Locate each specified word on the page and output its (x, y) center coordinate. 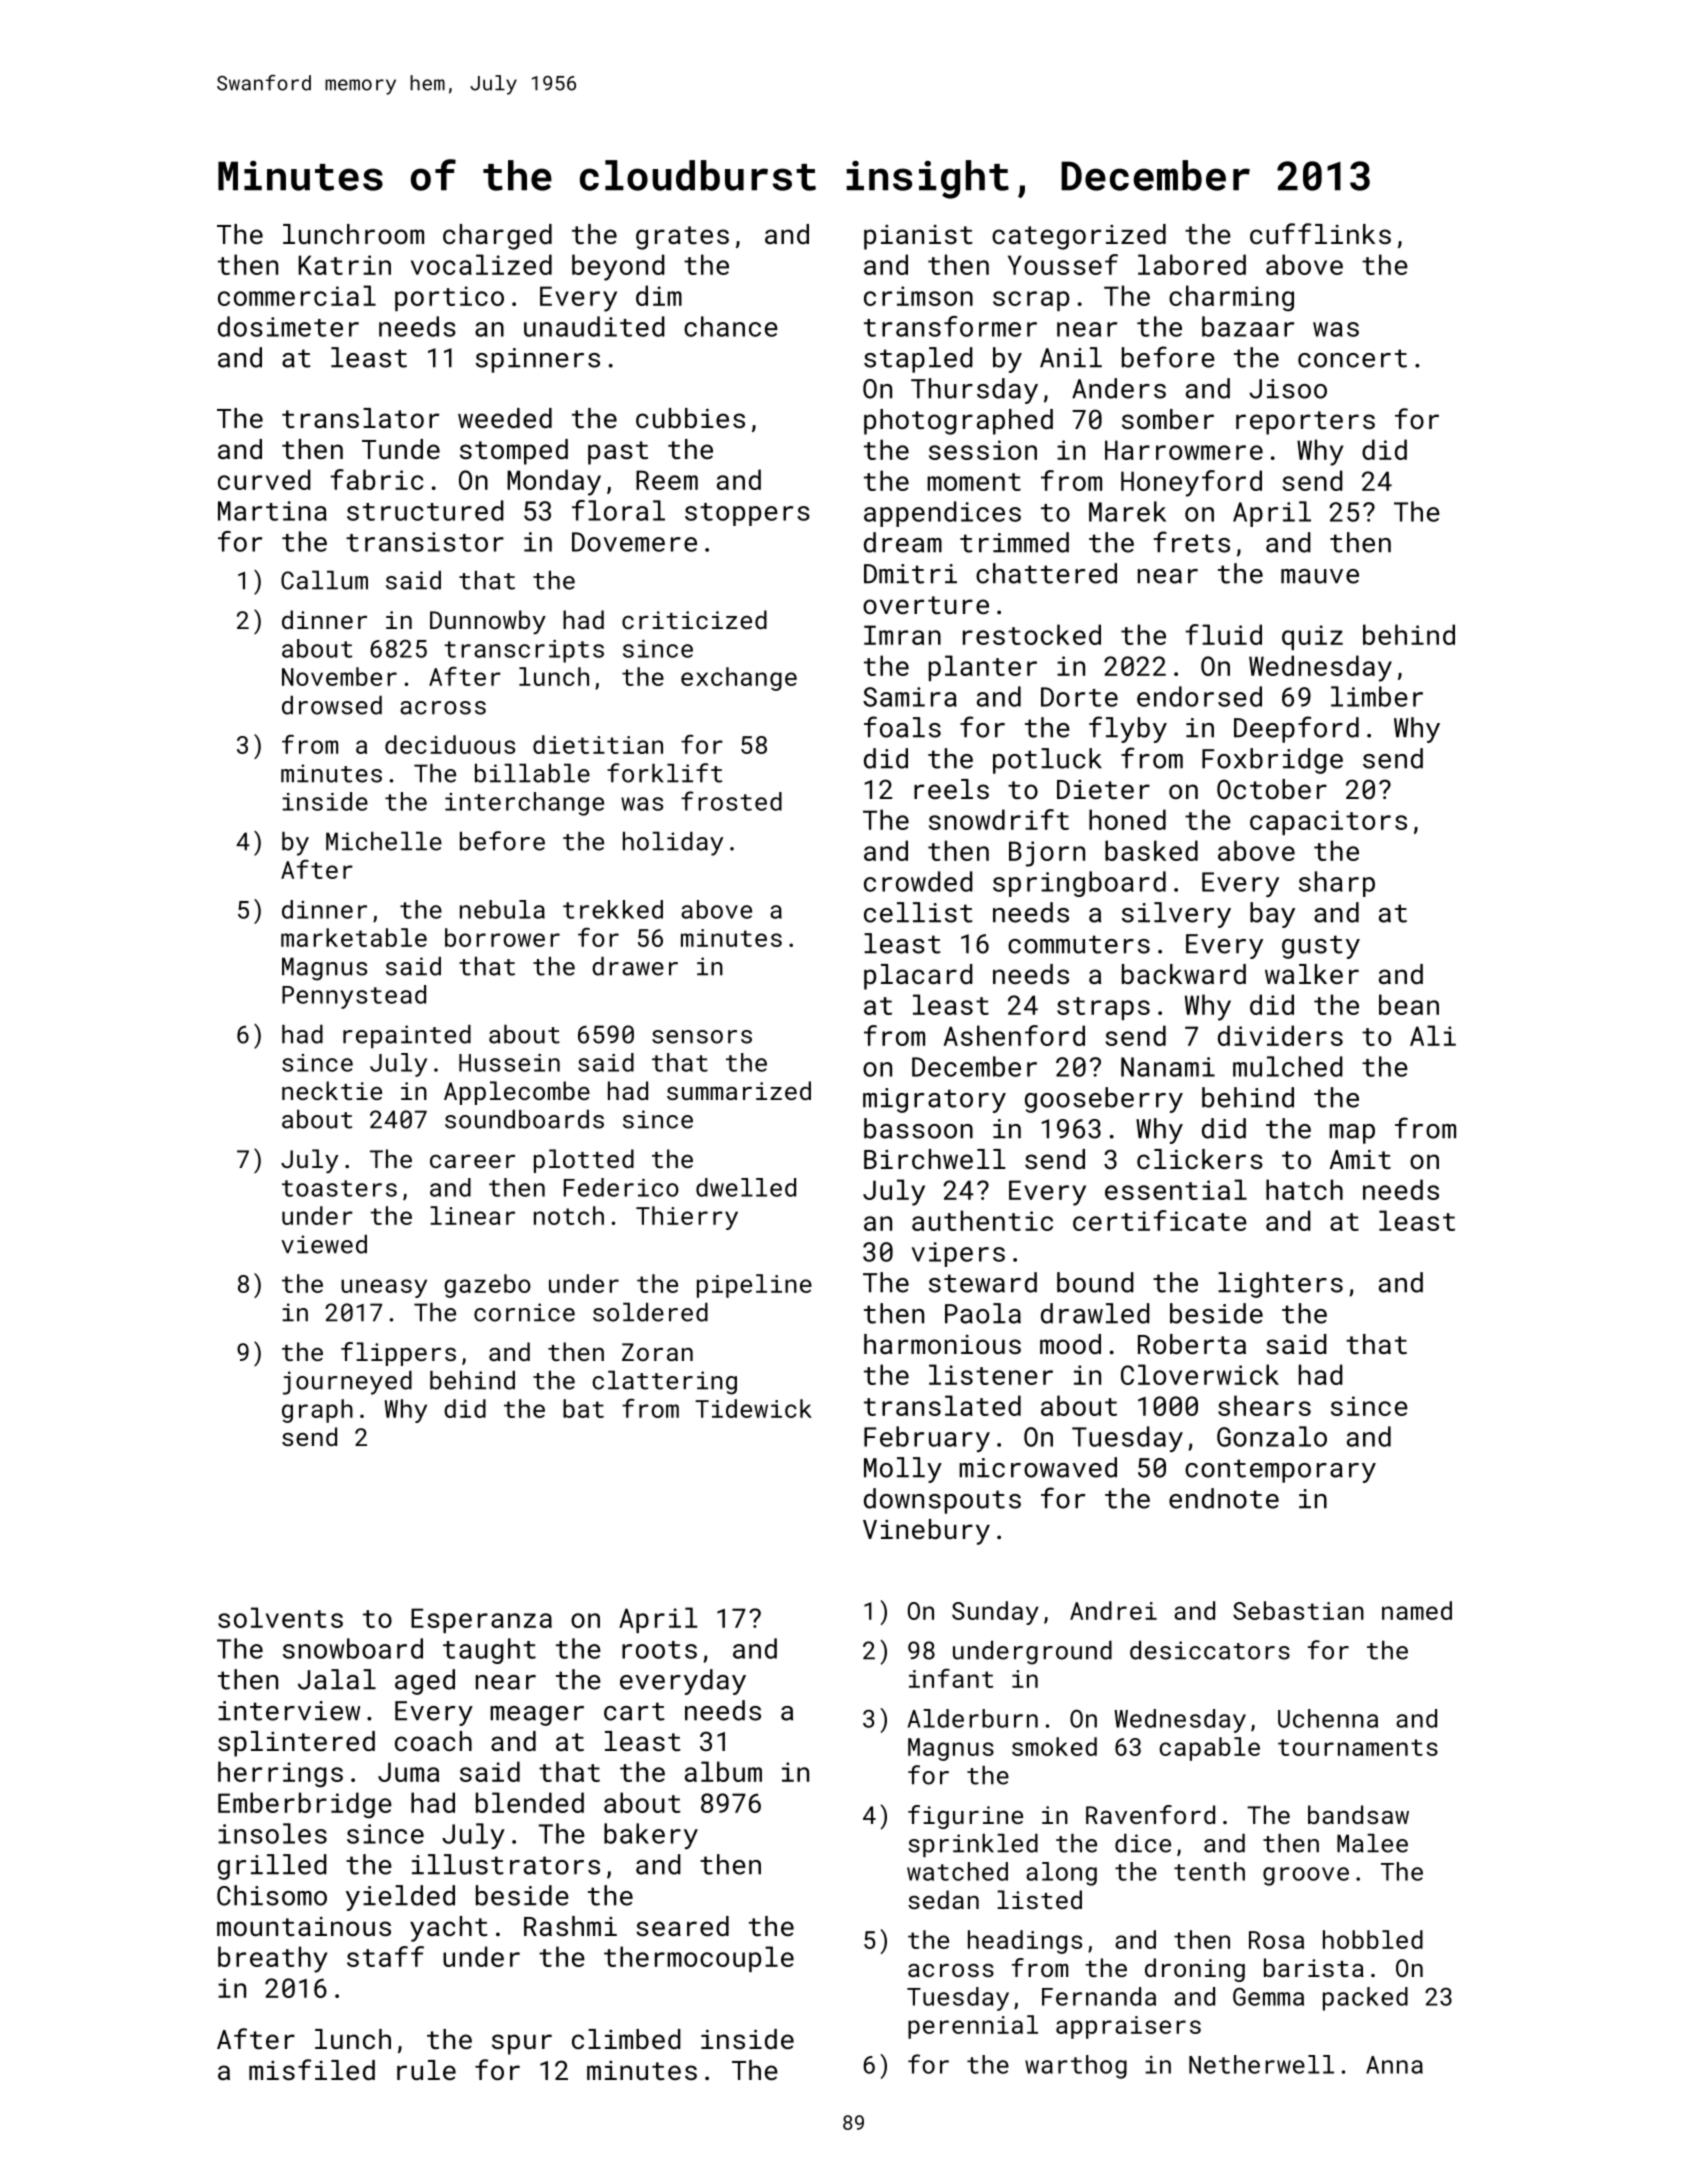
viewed (324, 1244)
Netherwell (1261, 2064)
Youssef (1063, 264)
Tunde (401, 449)
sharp (1337, 884)
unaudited (594, 326)
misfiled (312, 2069)
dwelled (746, 1187)
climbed (626, 2039)
